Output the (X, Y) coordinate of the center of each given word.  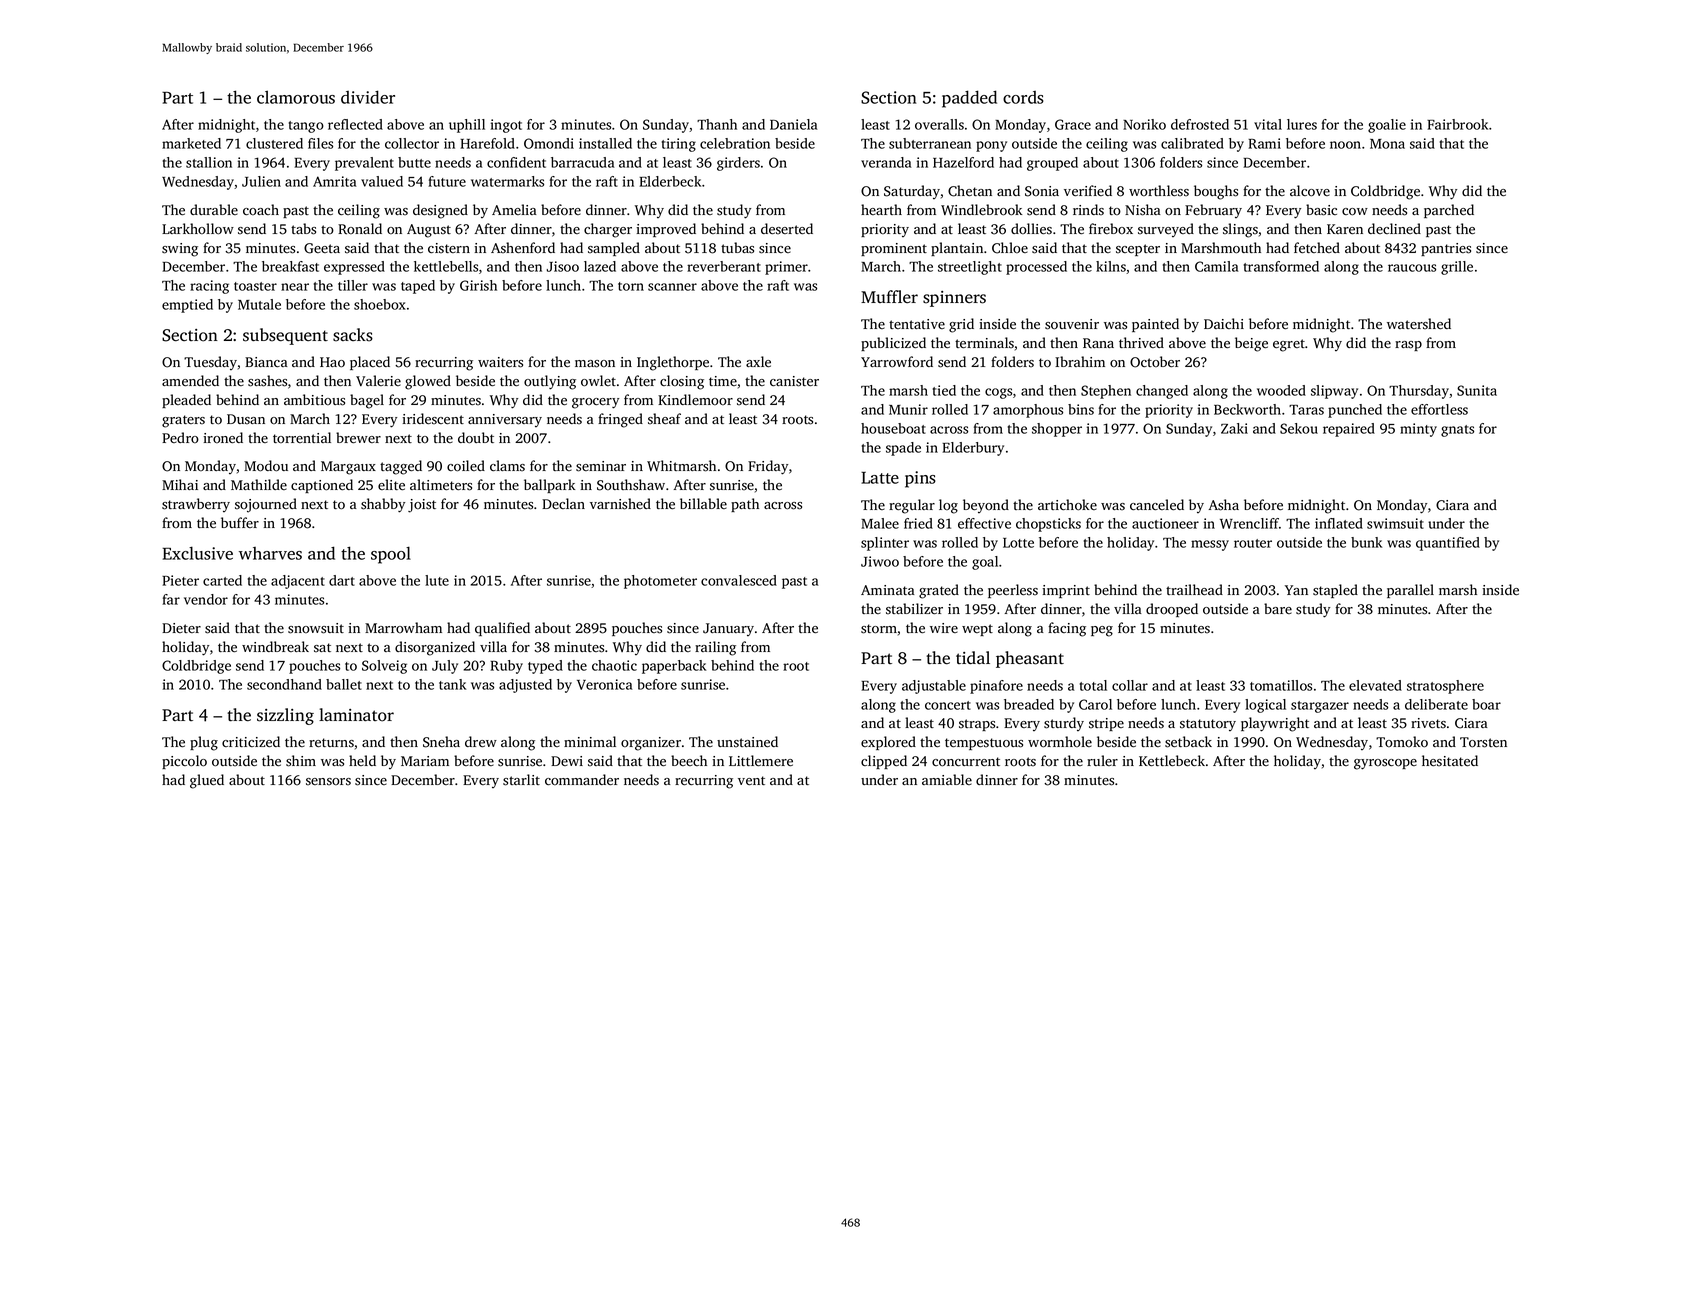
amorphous (1028, 411)
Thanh (717, 124)
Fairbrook (1457, 124)
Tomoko (1402, 742)
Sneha (441, 742)
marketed (191, 143)
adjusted (525, 686)
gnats (1457, 431)
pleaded (186, 401)
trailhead (1194, 589)
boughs (1216, 192)
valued (382, 181)
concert (948, 705)
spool (391, 555)
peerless (1013, 591)
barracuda (582, 162)
